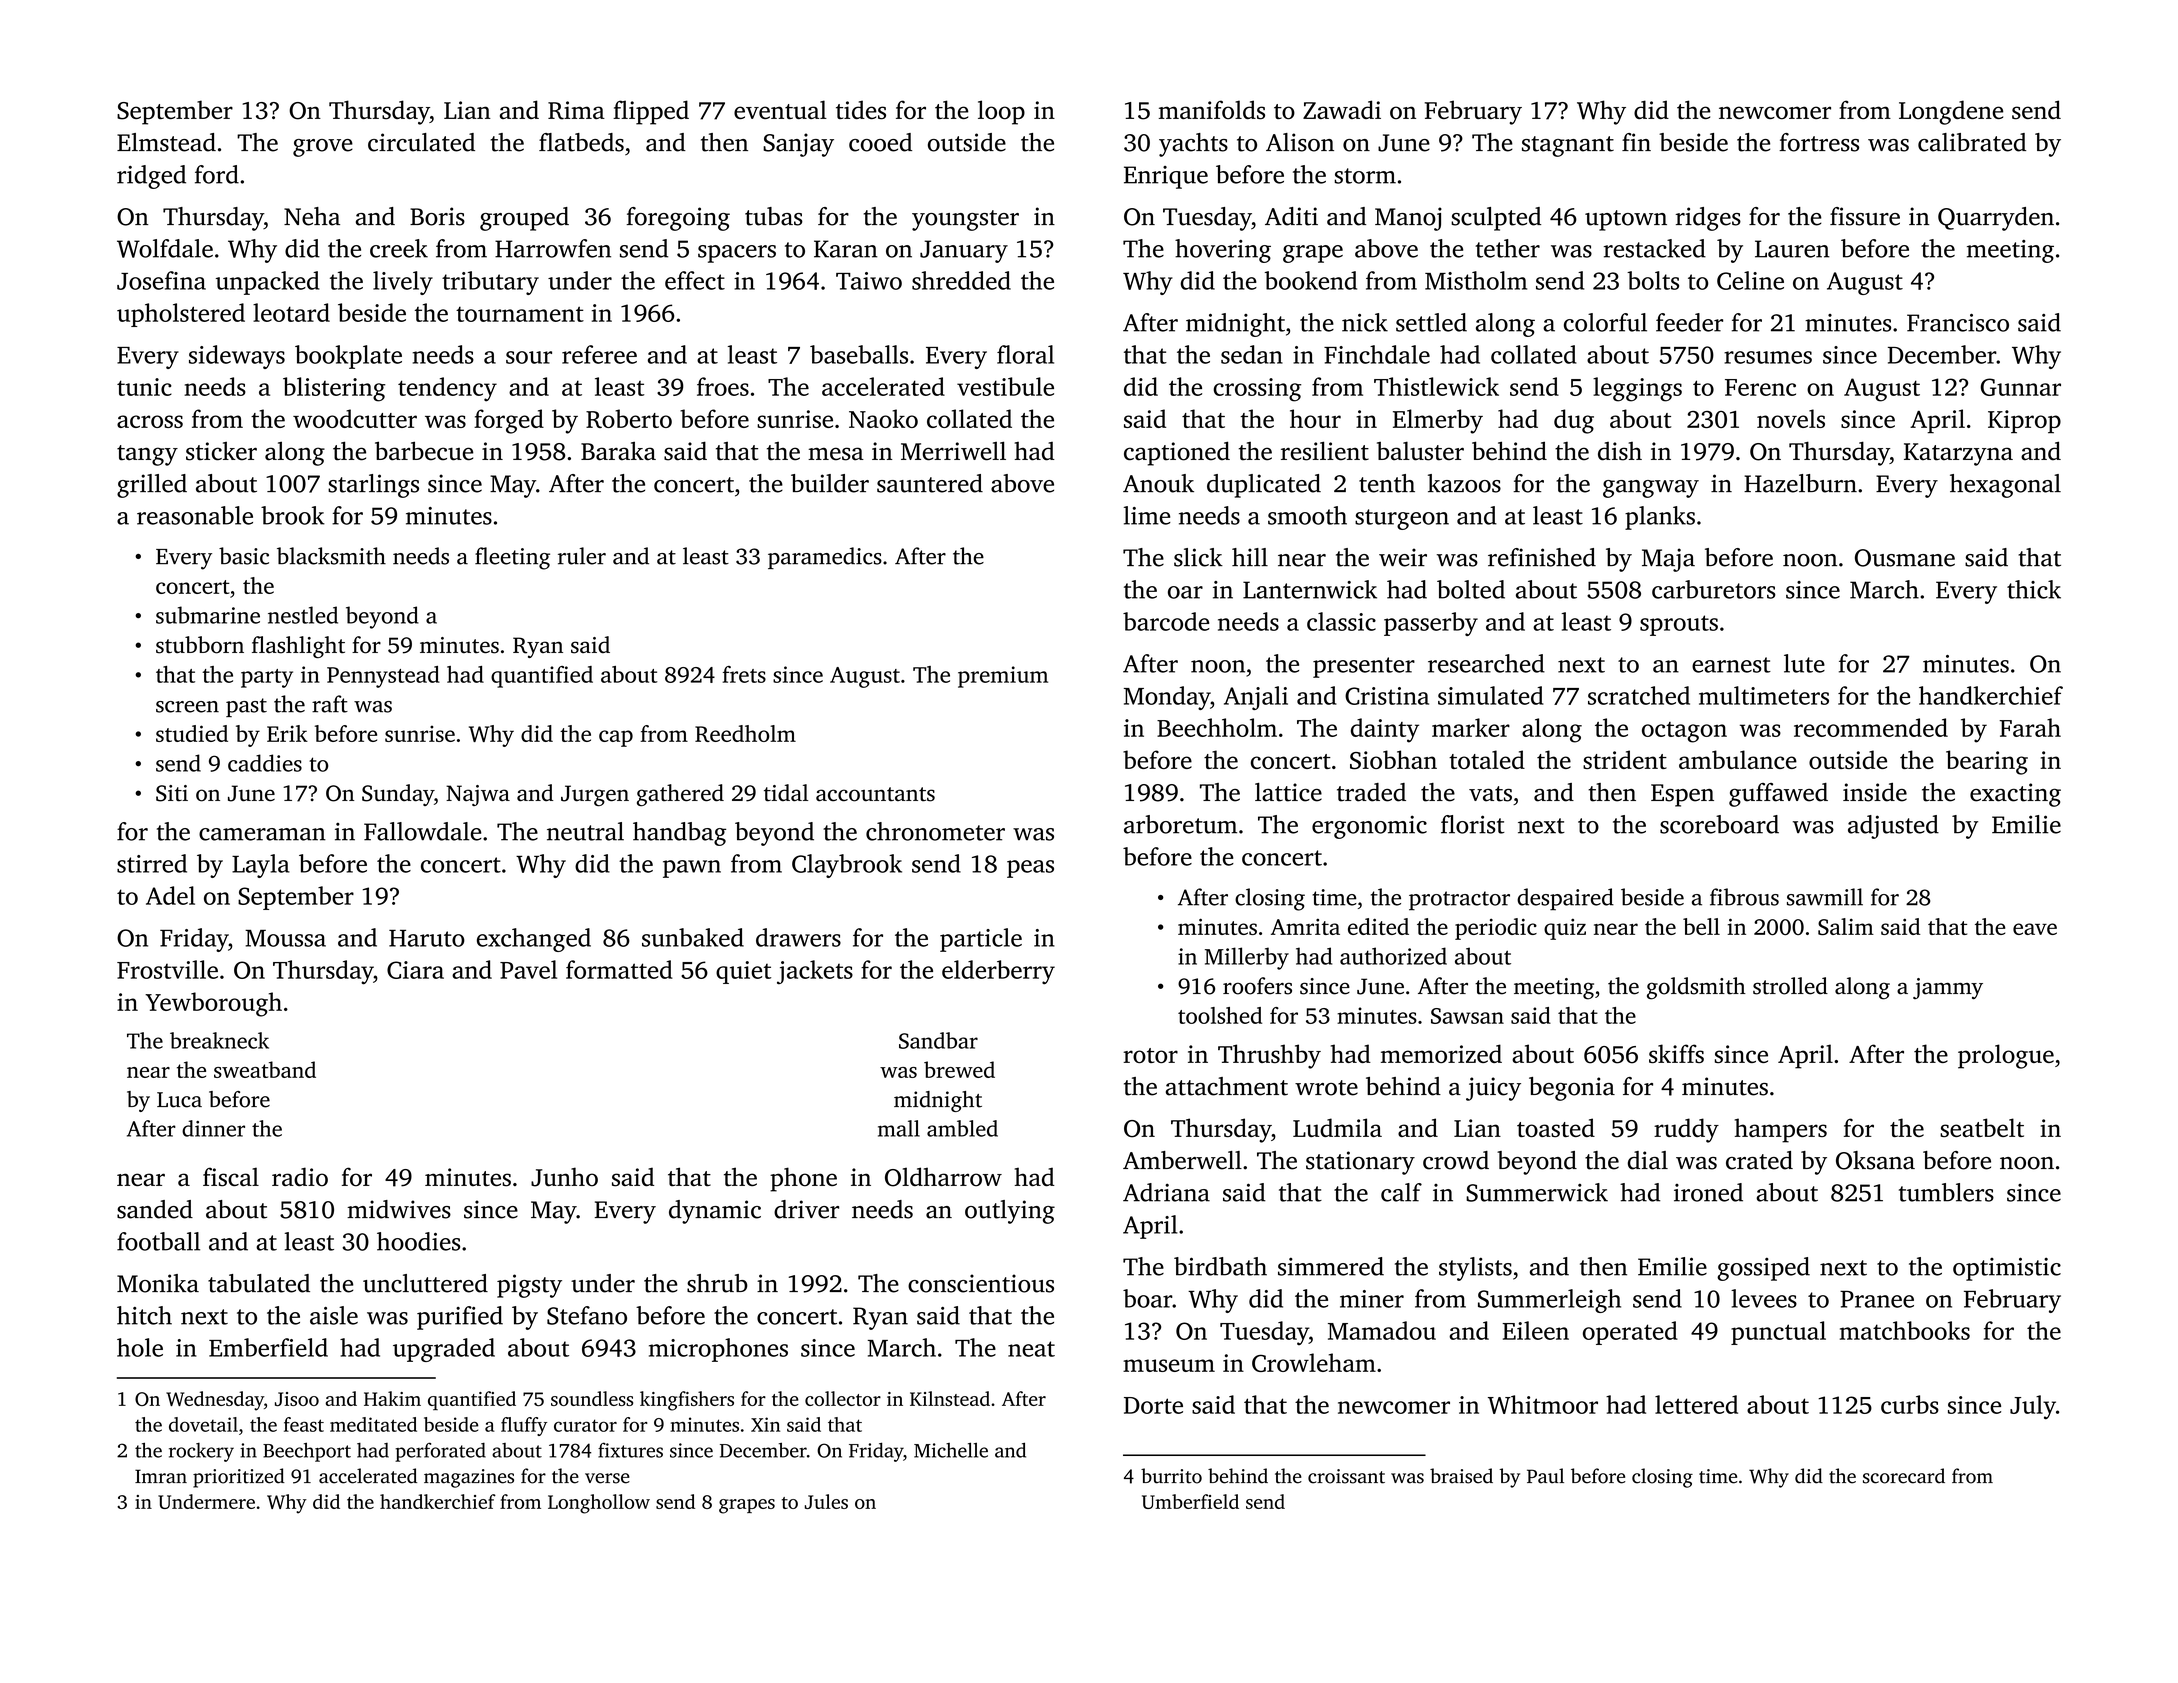  What do you see at coordinates (155, 1209) in the page?
I see `sanded` at bounding box center [155, 1209].
